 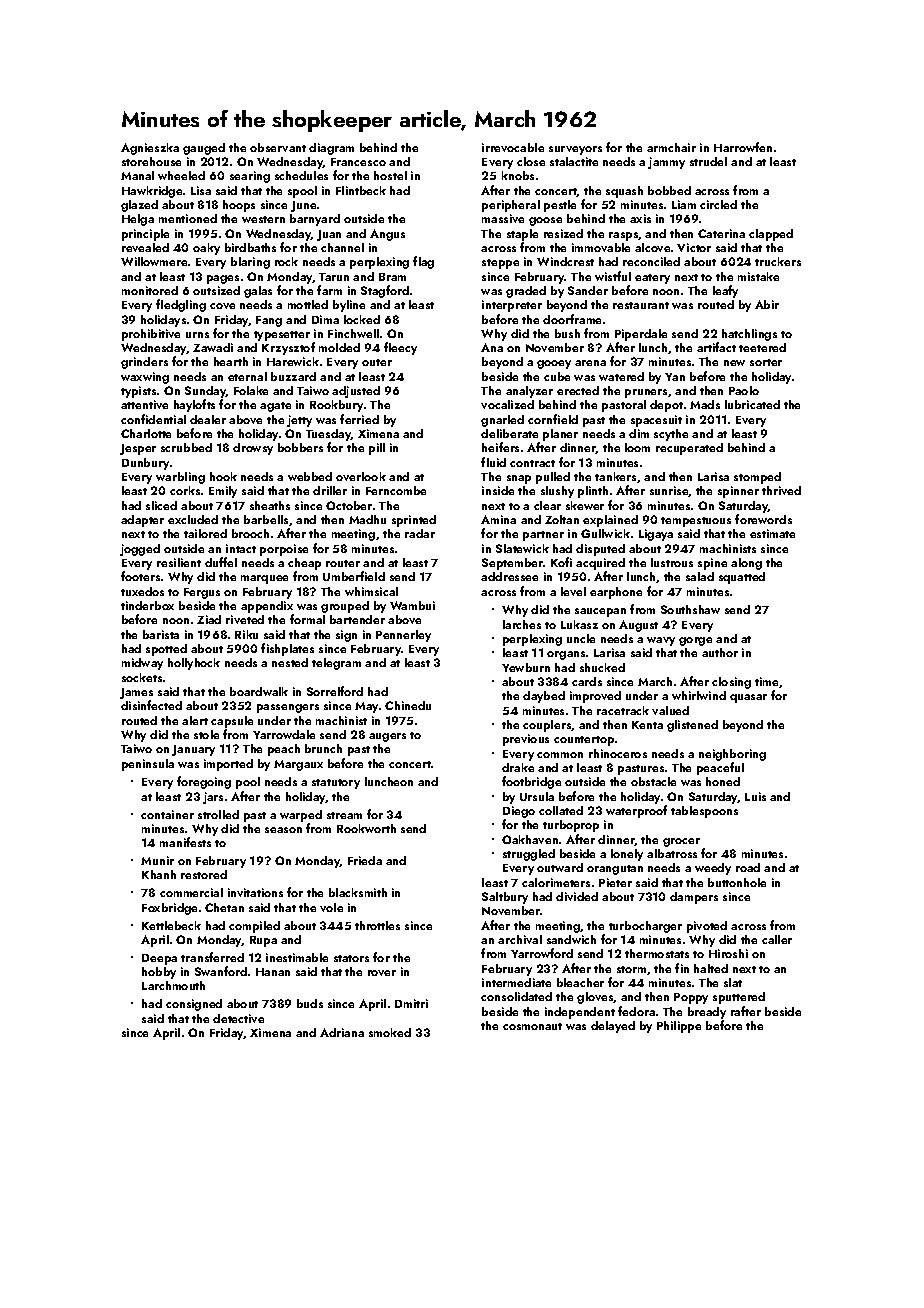 I want to click on nested, so click(x=290, y=662).
